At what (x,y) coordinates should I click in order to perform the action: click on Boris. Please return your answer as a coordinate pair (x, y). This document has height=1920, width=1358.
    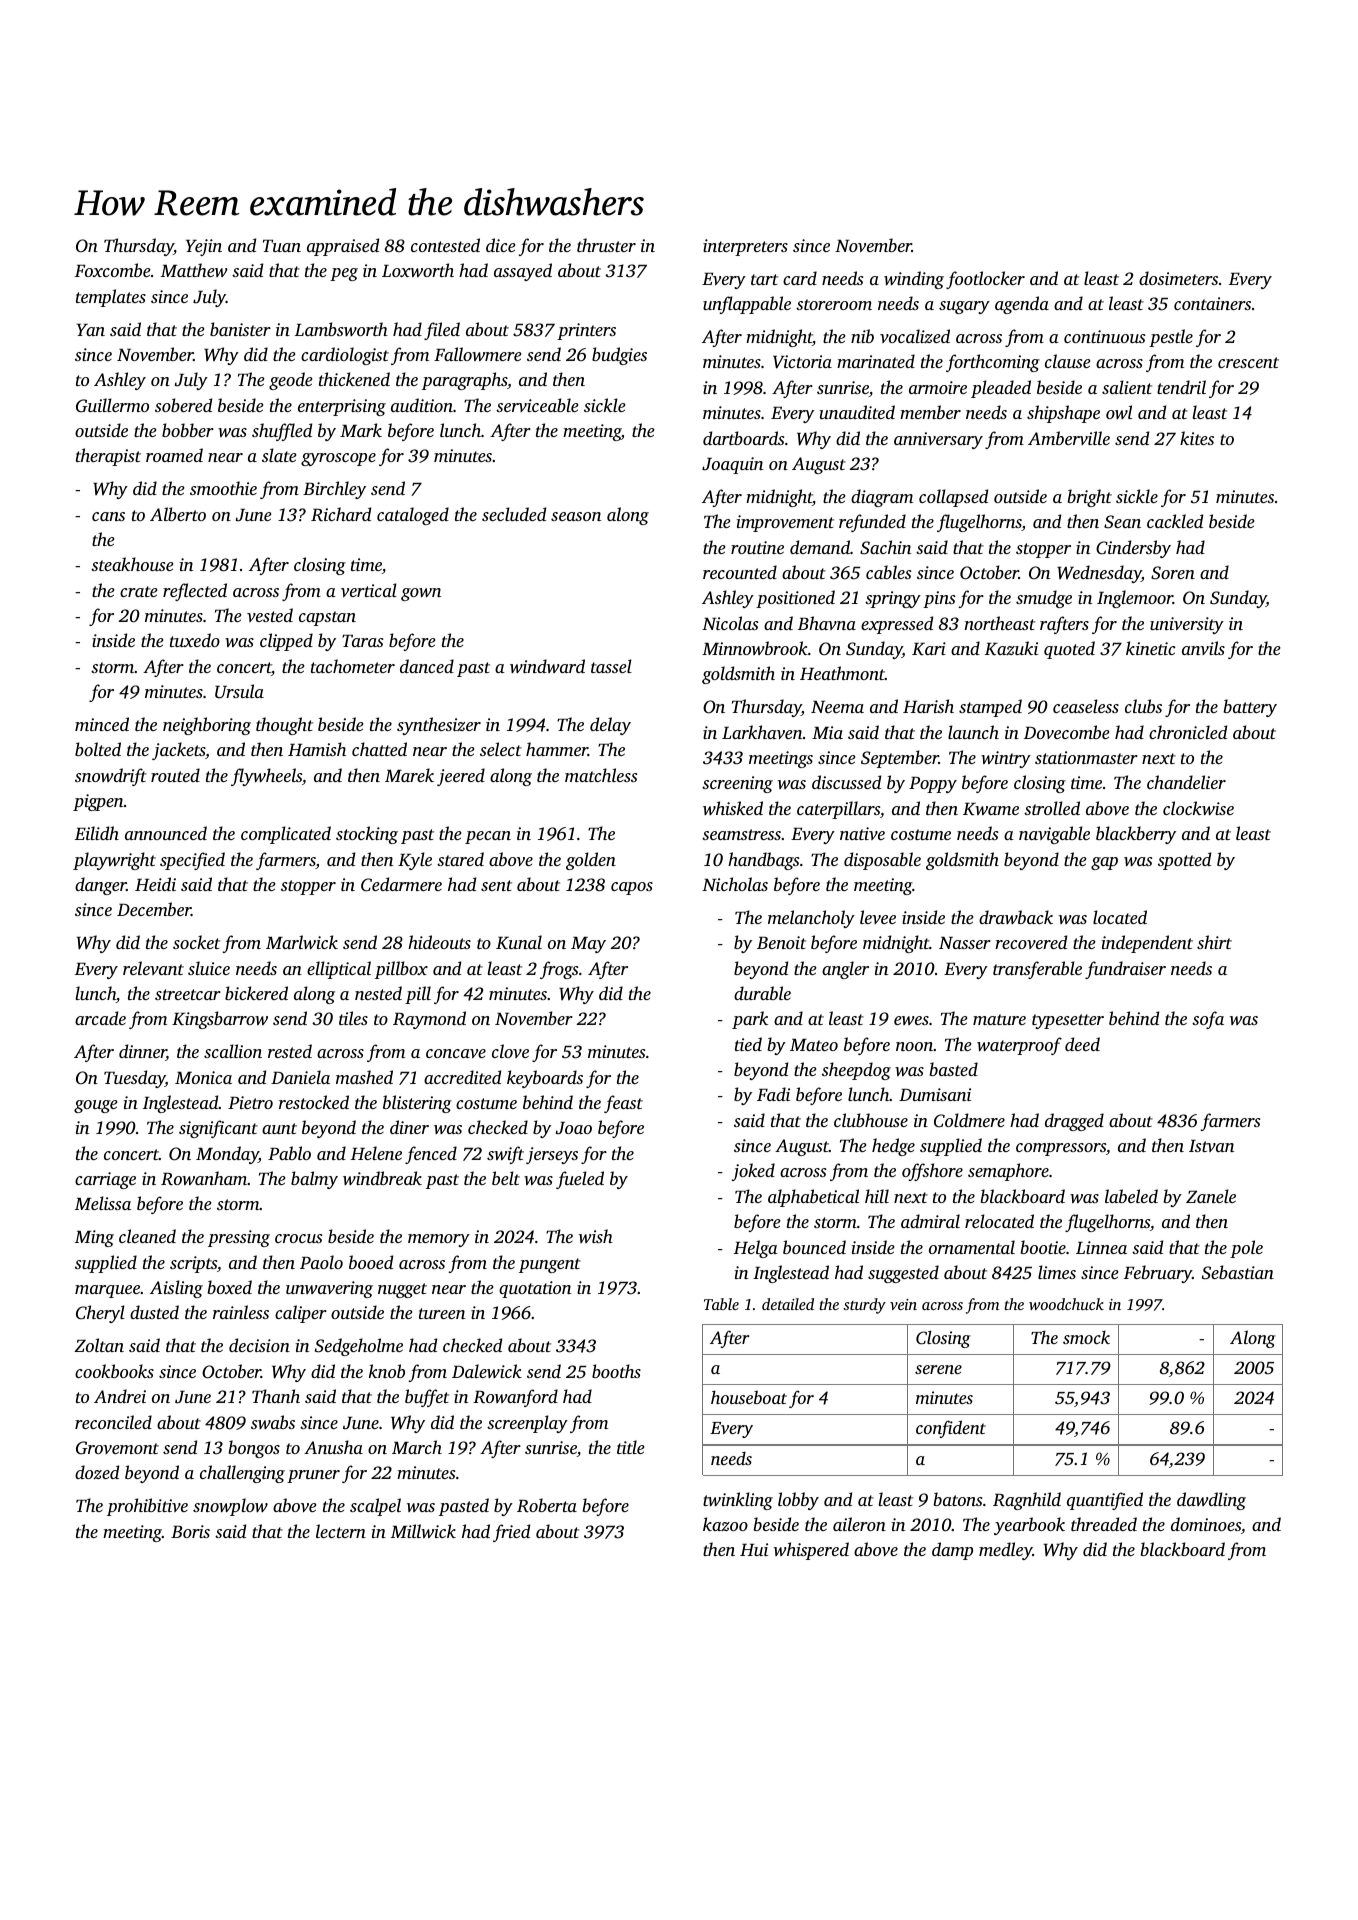
    Looking at the image, I should click on (190, 1531).
